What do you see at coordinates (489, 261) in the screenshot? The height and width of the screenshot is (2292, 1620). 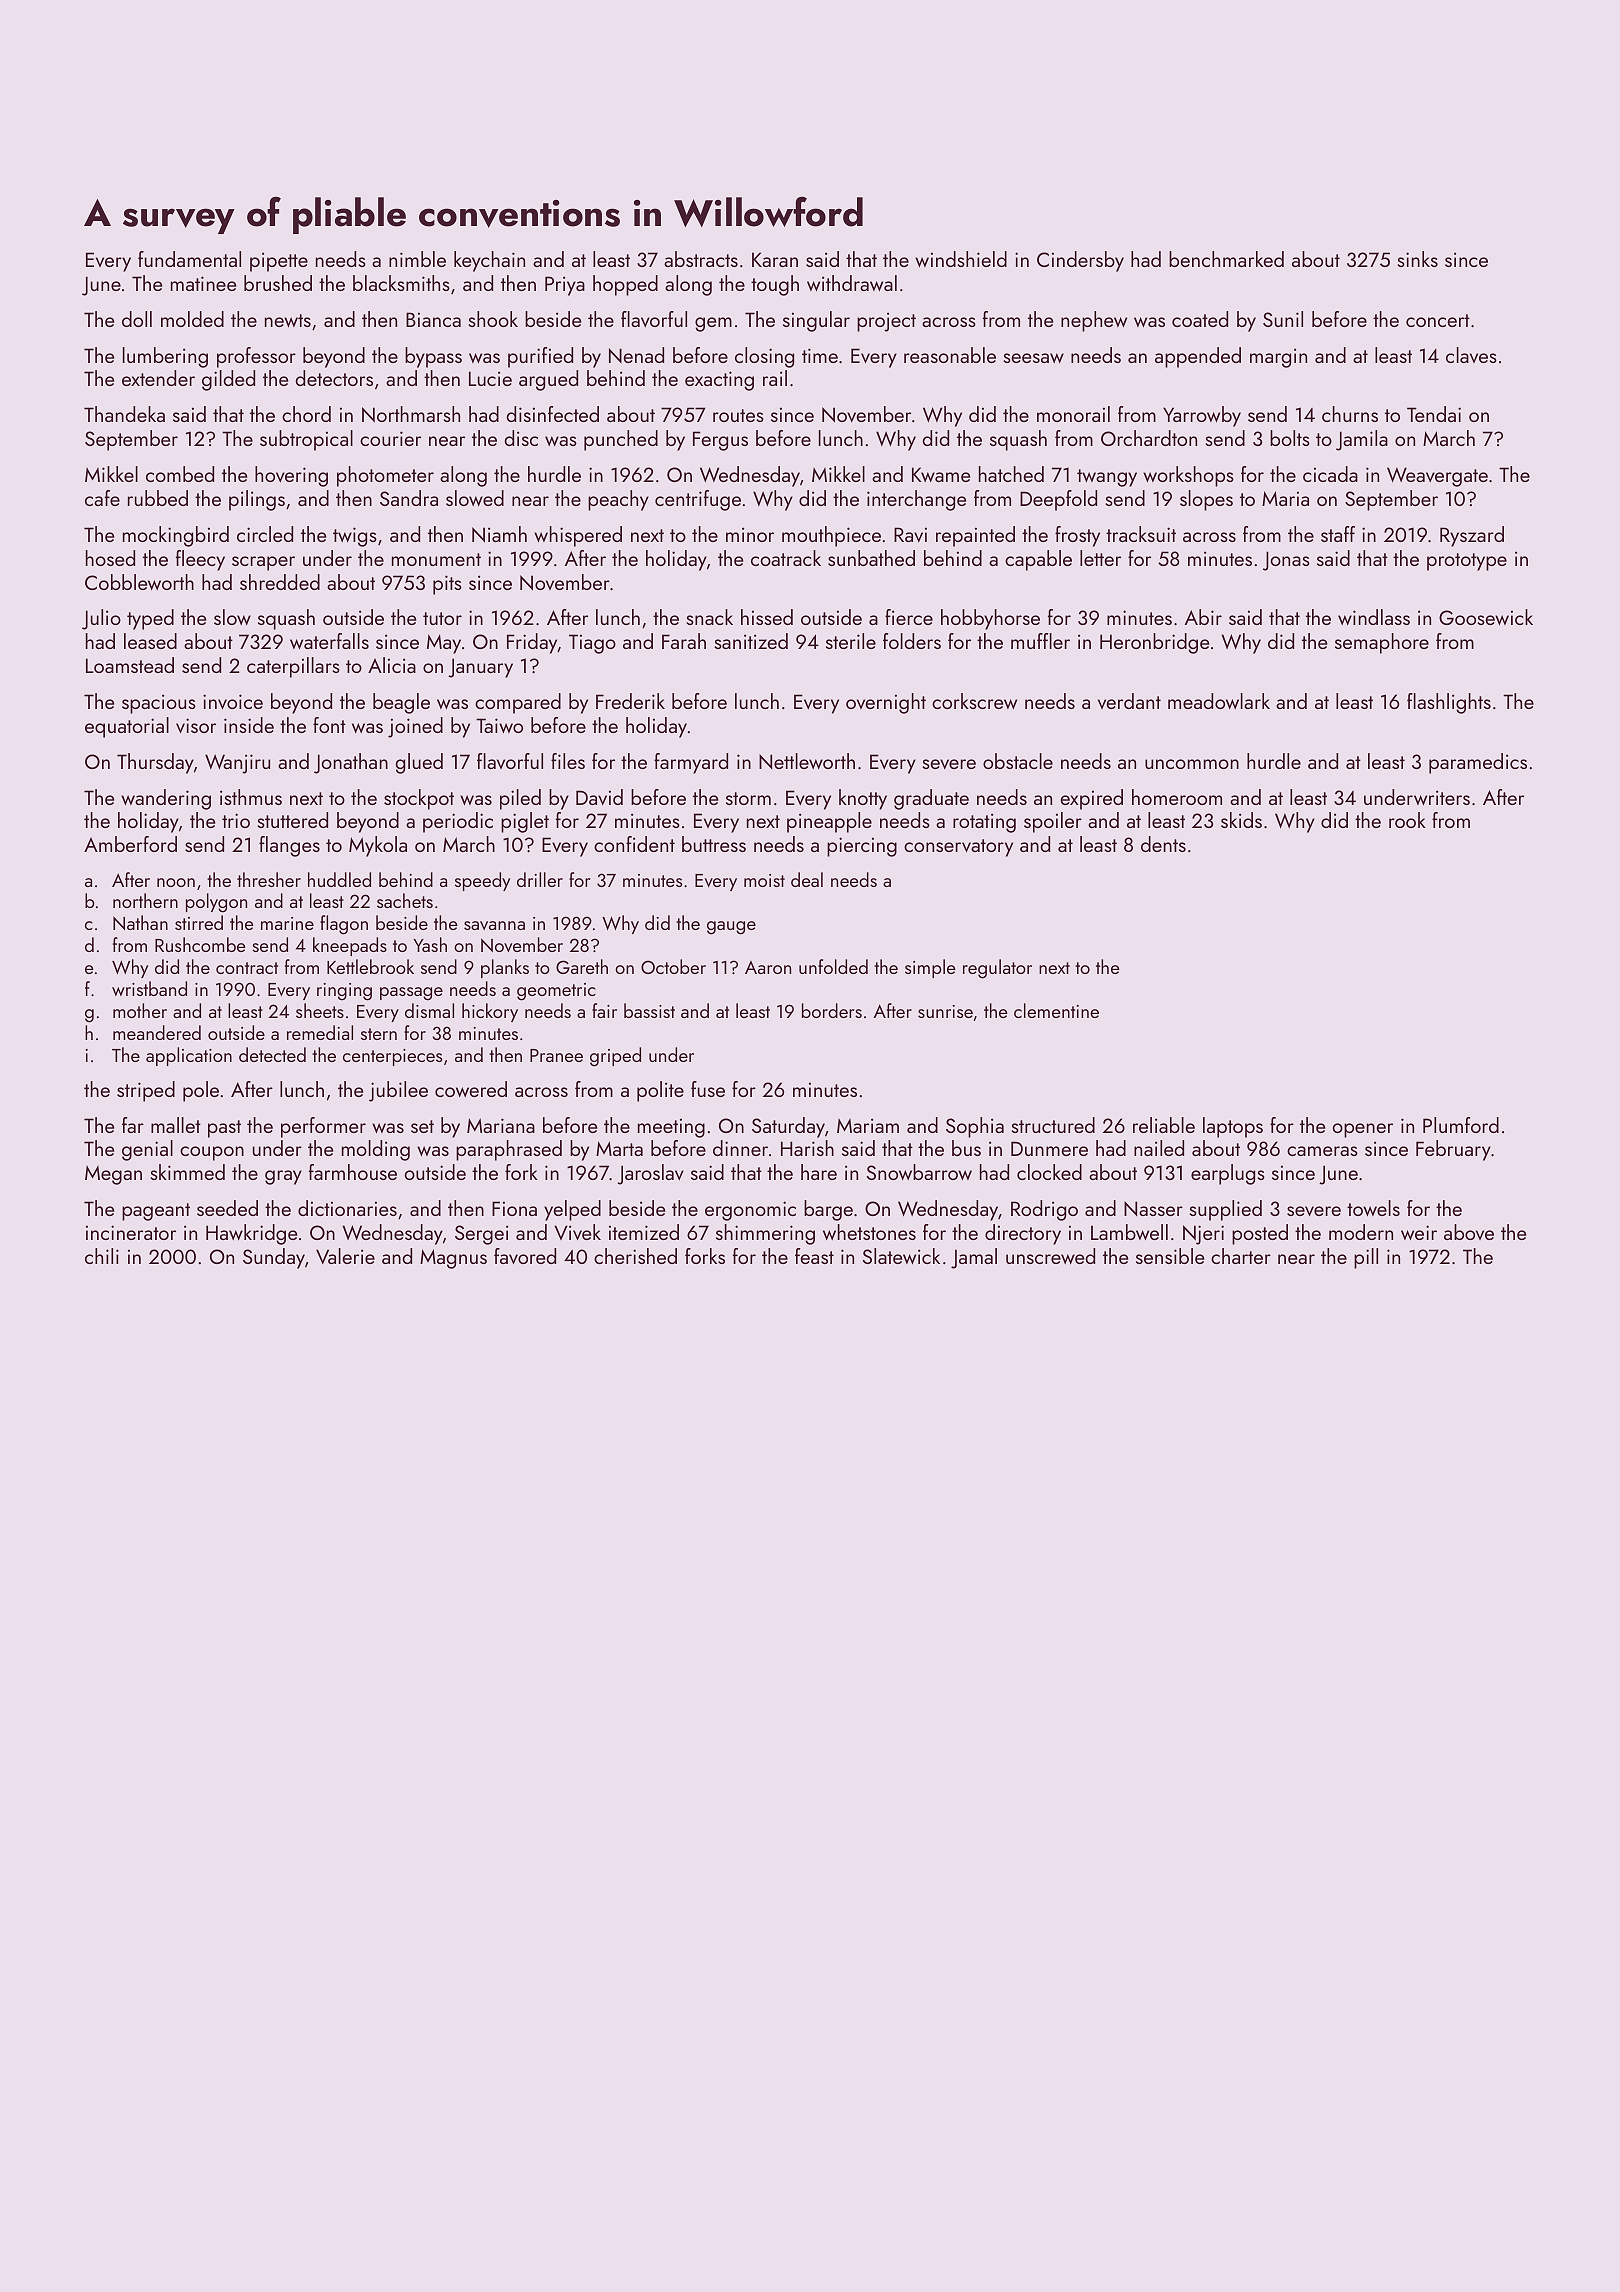 I see `keychain` at bounding box center [489, 261].
